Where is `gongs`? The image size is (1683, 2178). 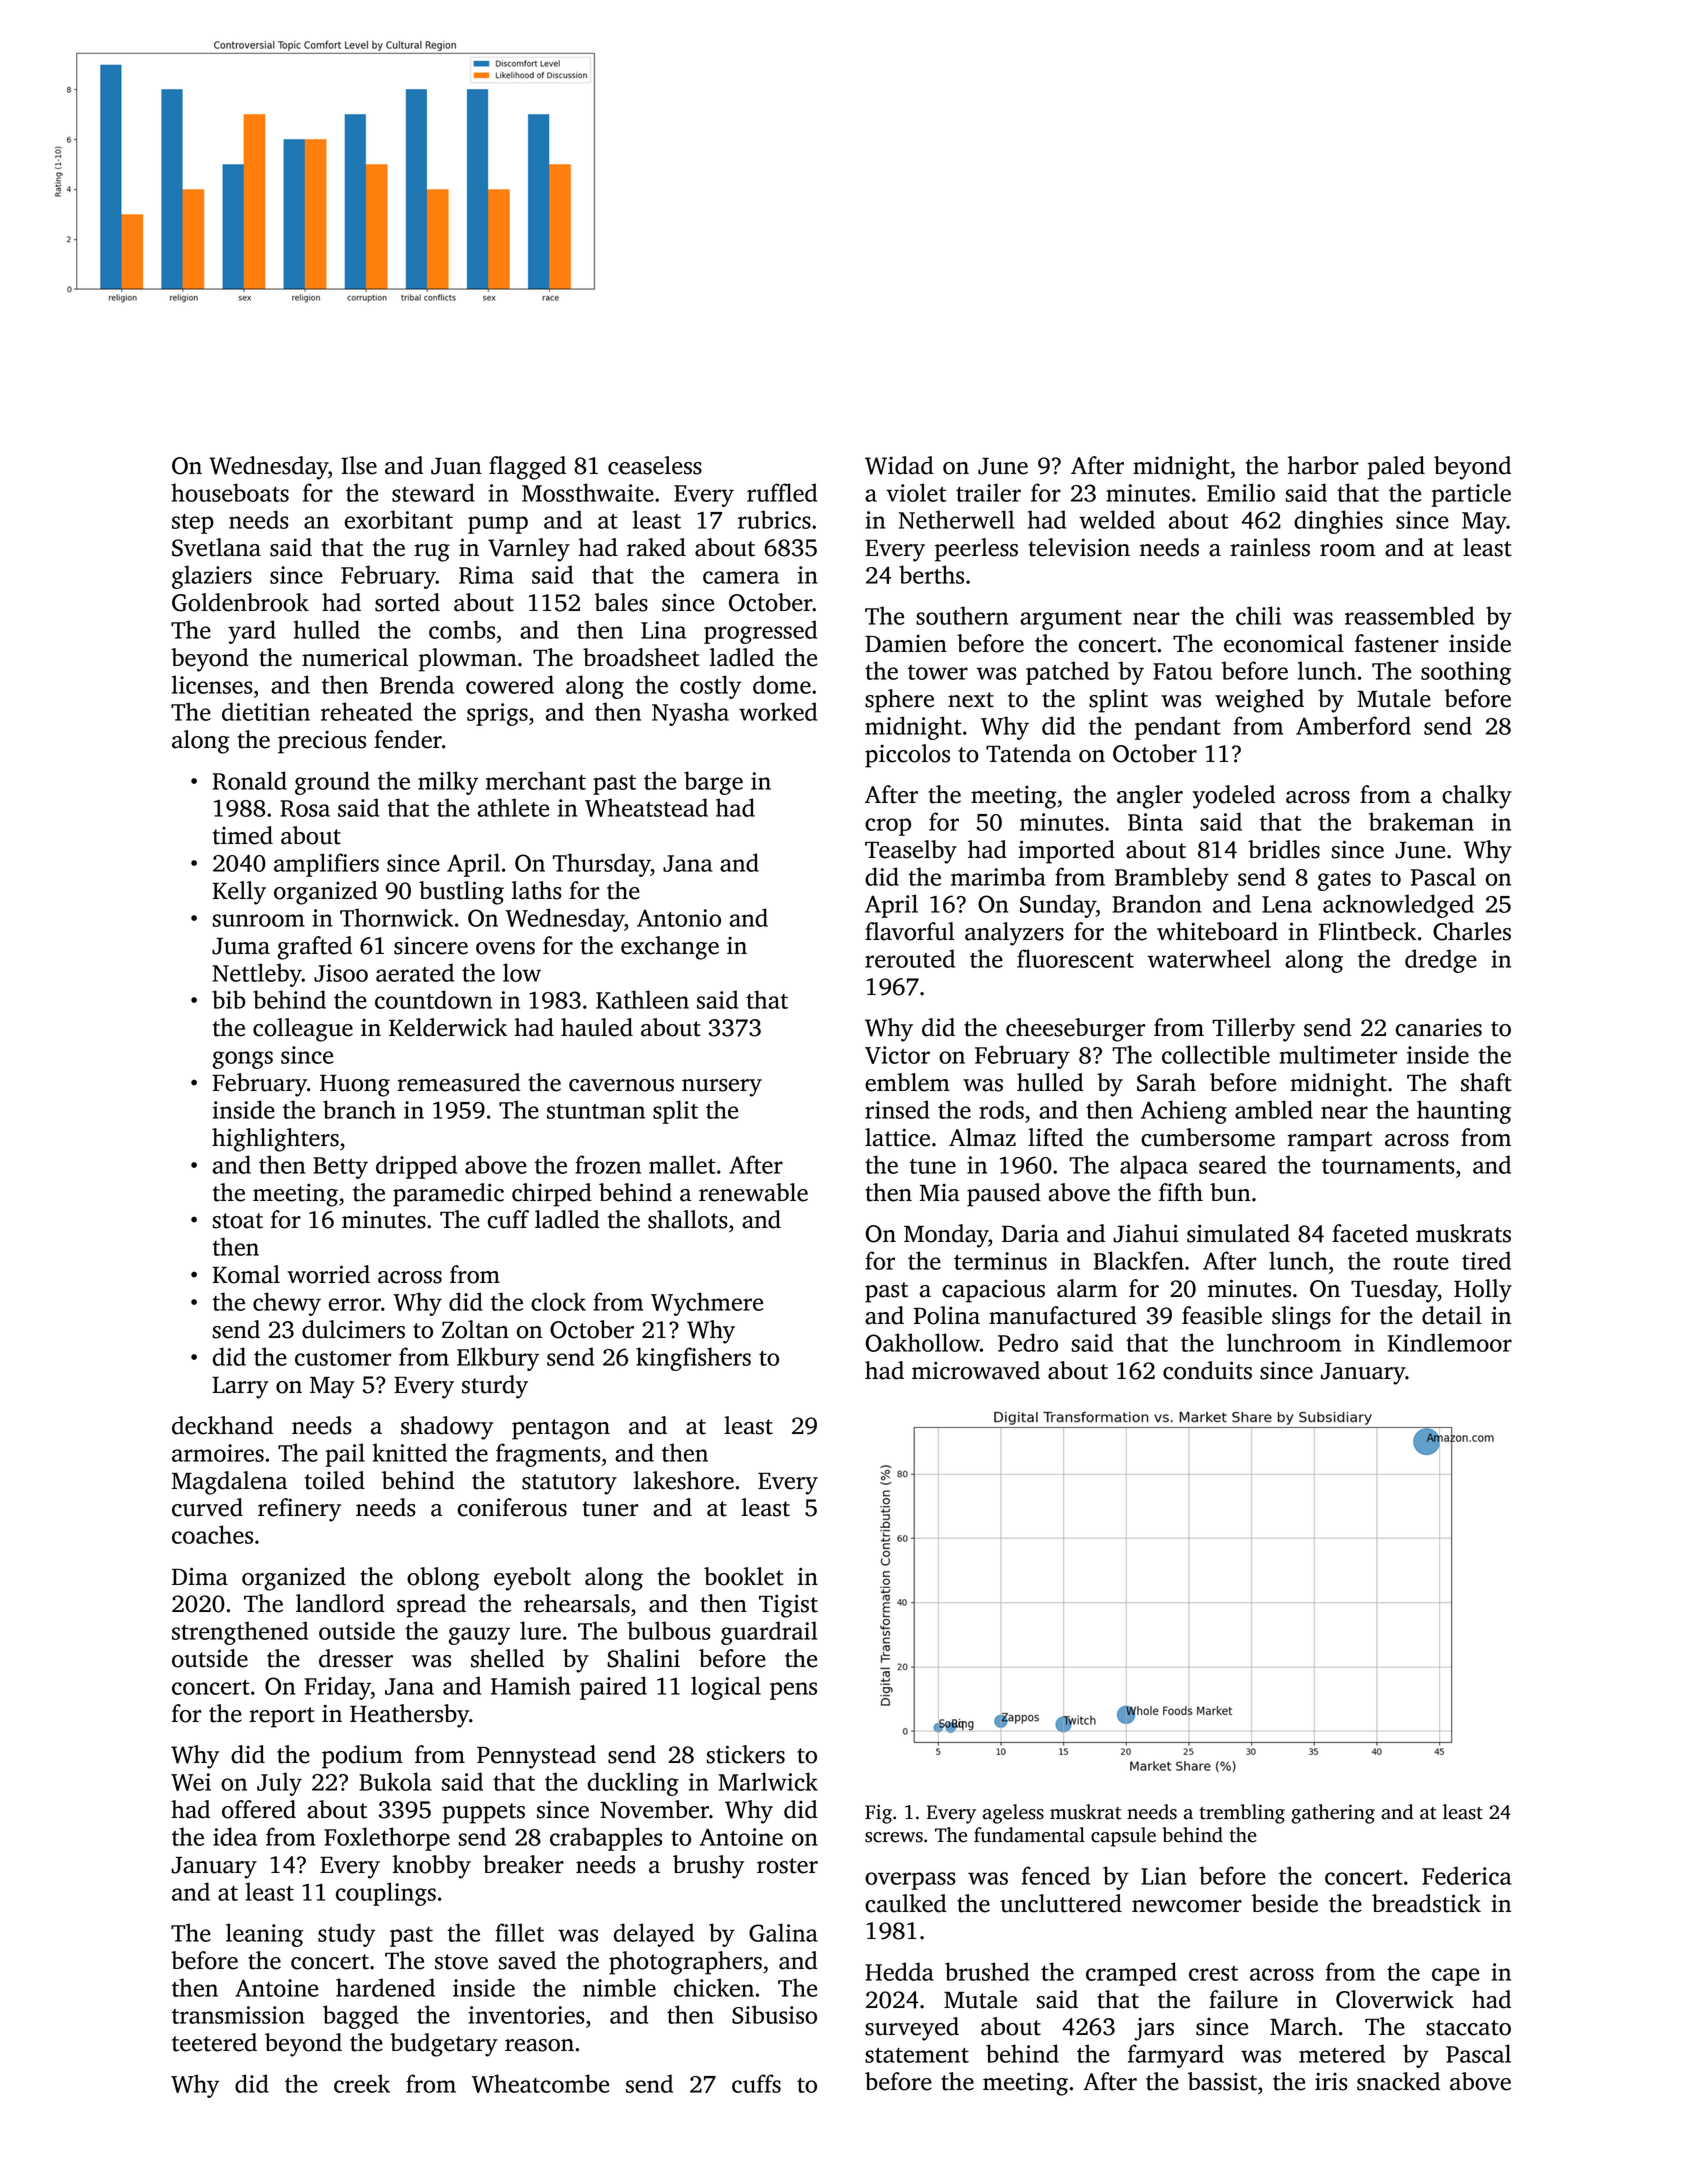 gongs is located at coordinates (243, 1060).
